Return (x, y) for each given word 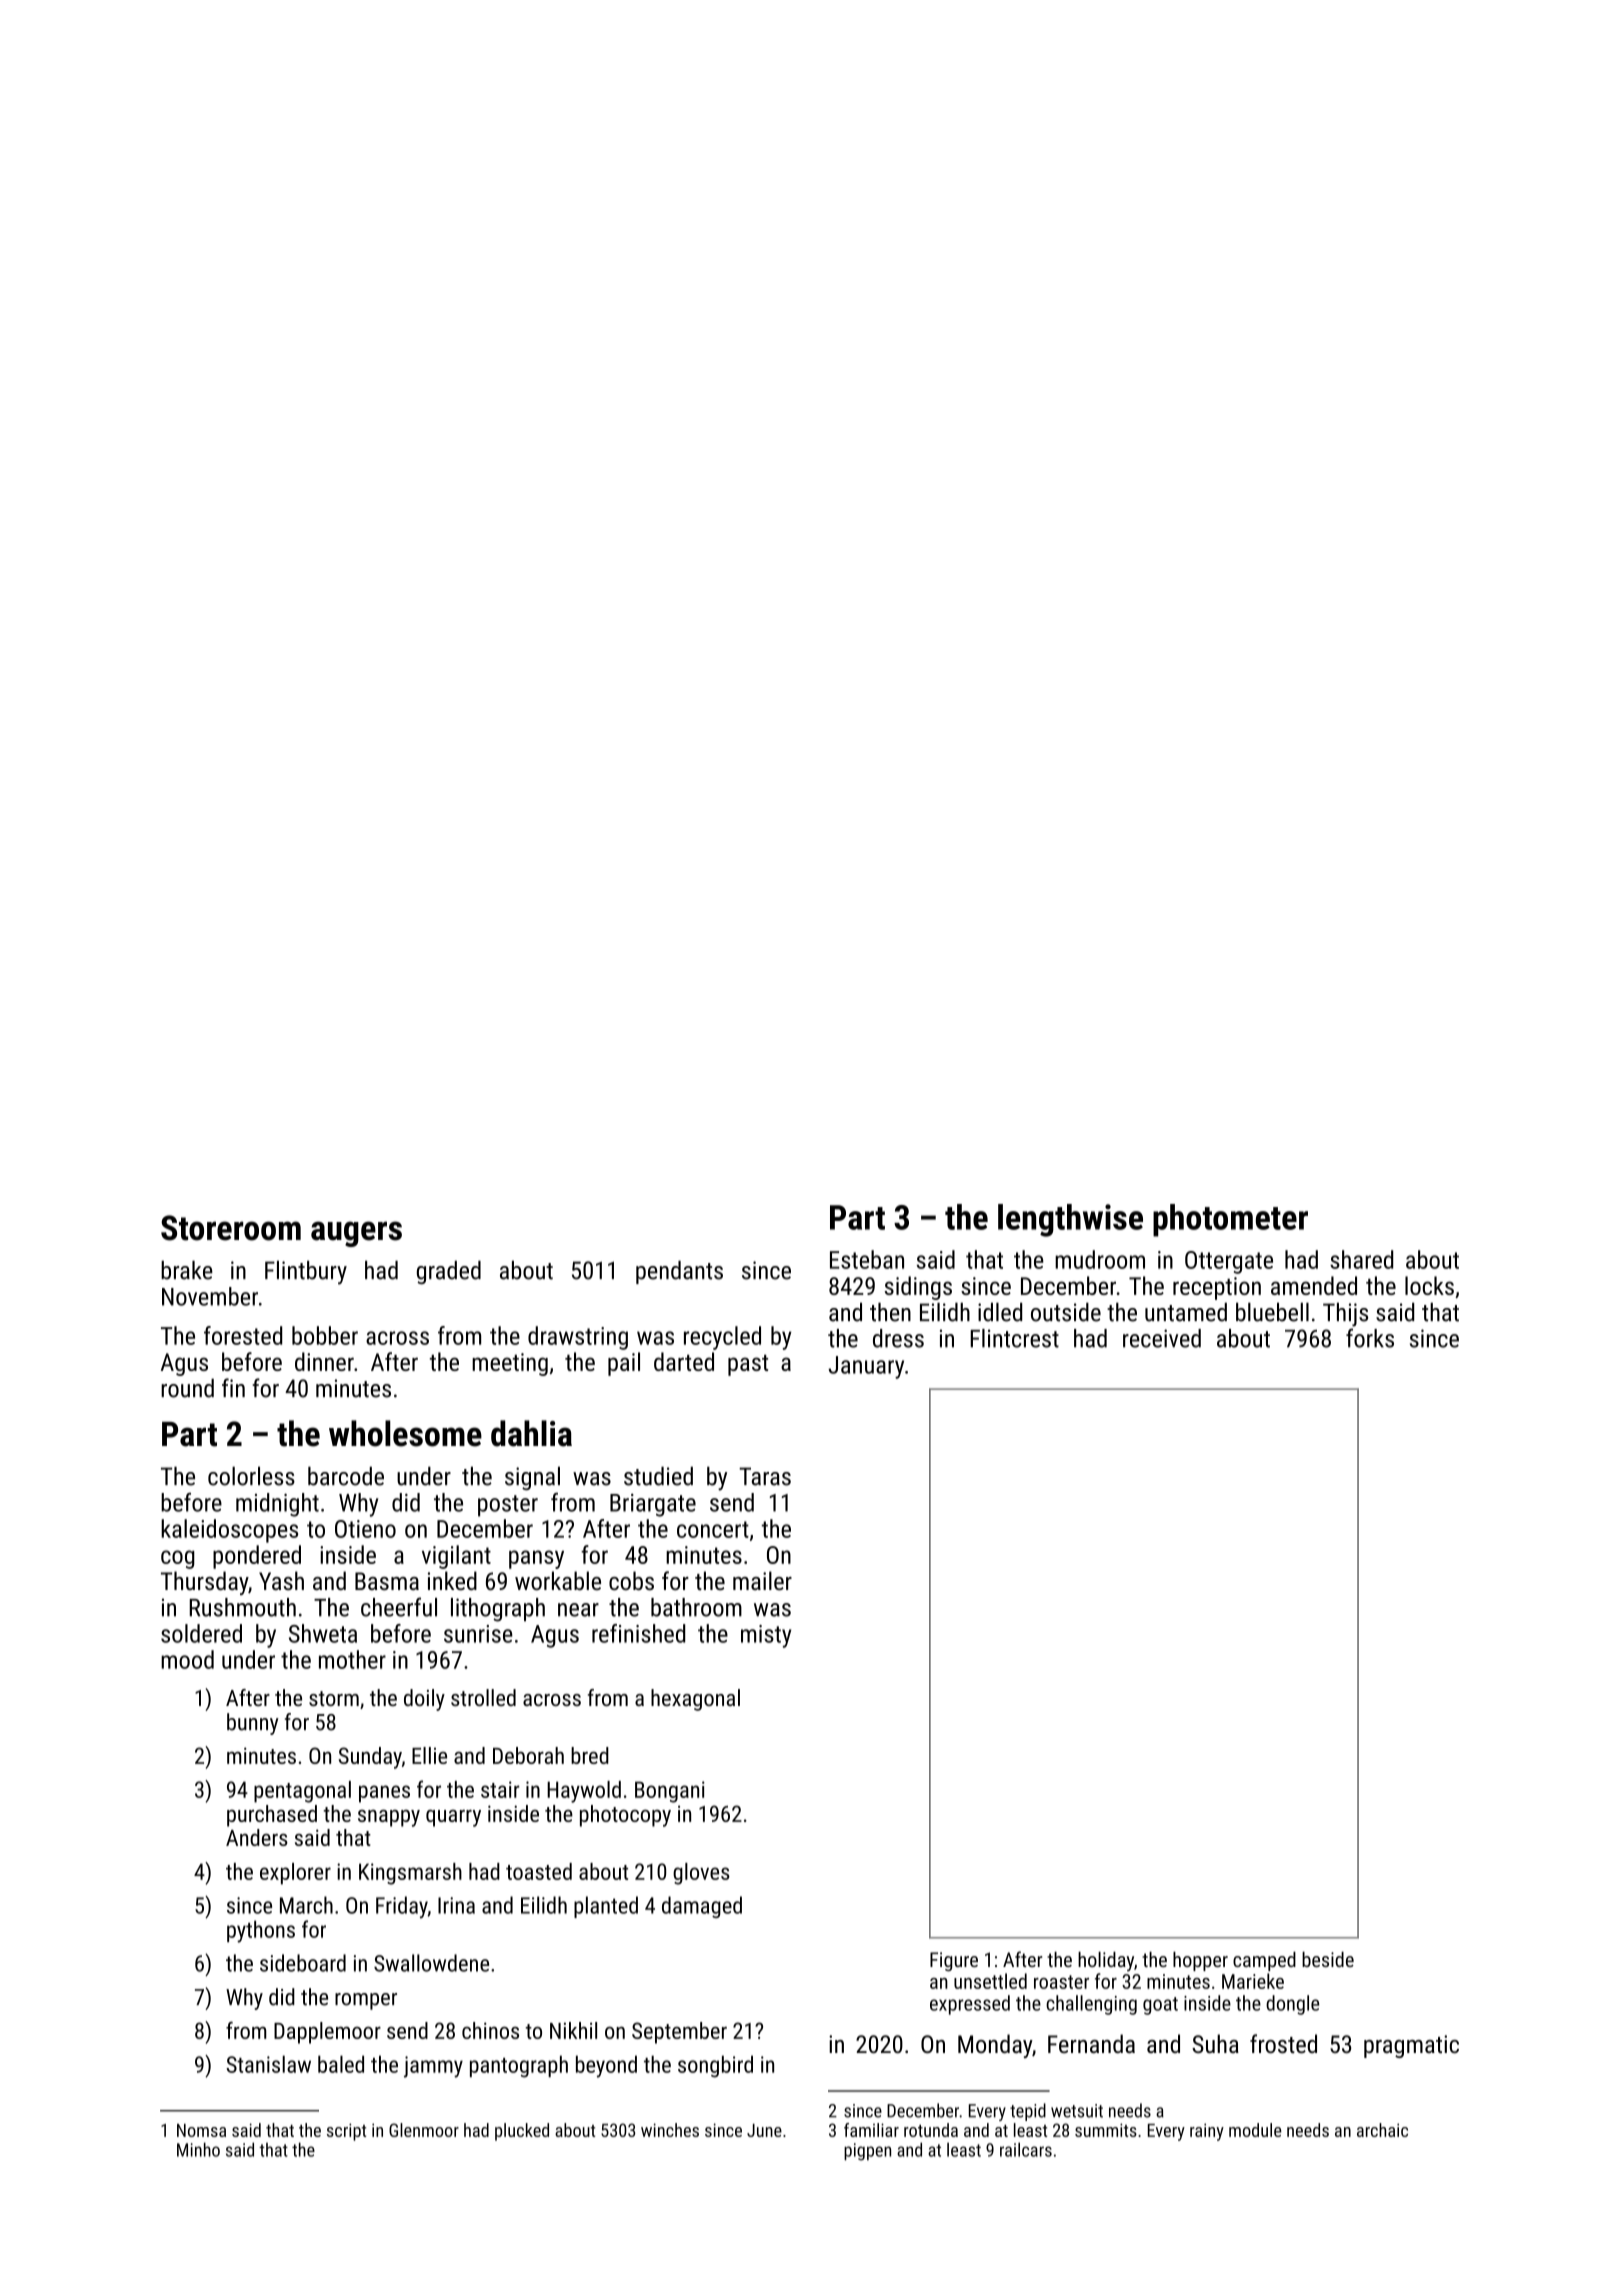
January (866, 1367)
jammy (433, 2067)
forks (1370, 1338)
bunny (253, 1724)
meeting (510, 1364)
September (679, 2033)
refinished (638, 1633)
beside (1328, 1959)
